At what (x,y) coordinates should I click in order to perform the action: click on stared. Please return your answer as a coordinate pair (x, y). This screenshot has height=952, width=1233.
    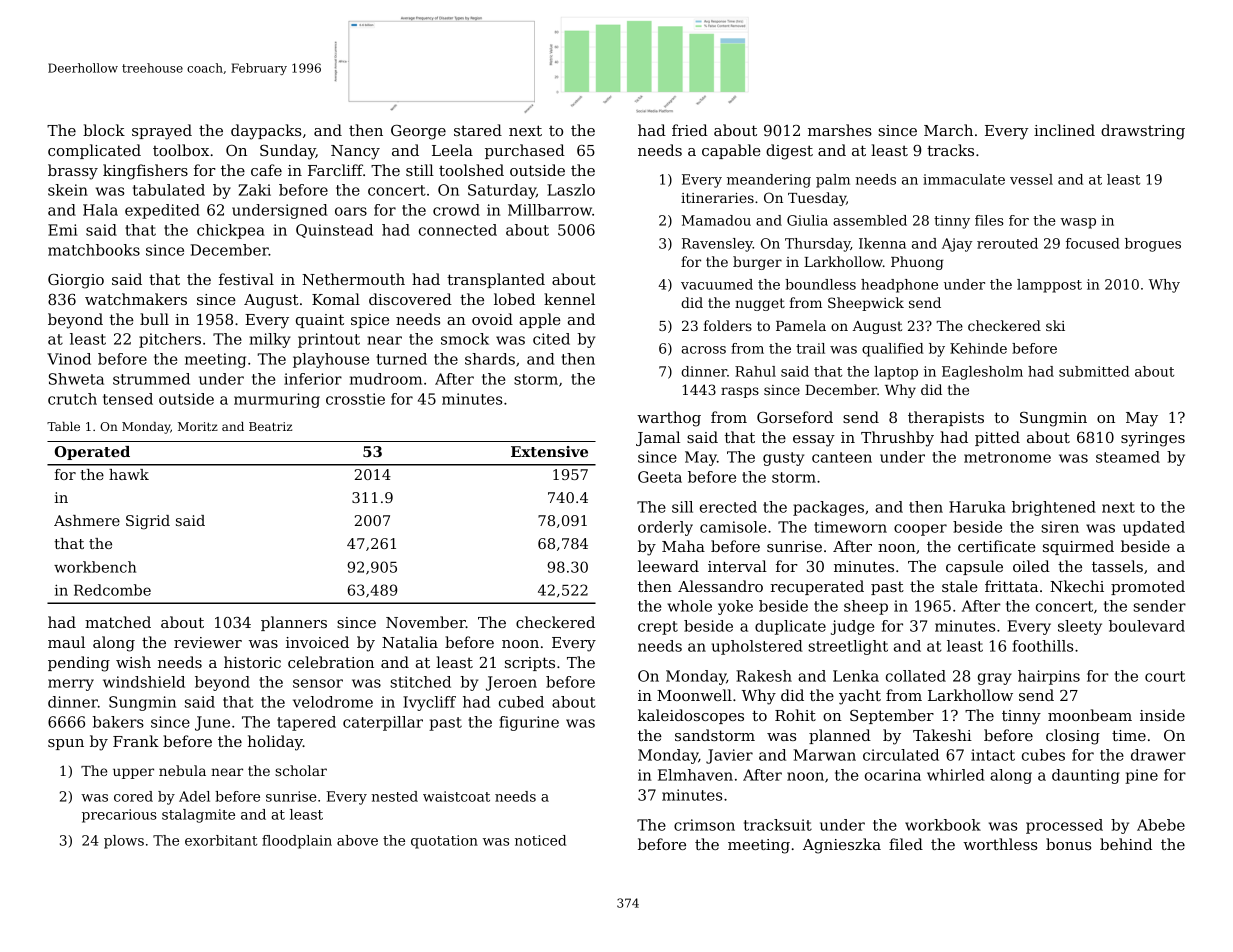
    Looking at the image, I should click on (478, 130).
